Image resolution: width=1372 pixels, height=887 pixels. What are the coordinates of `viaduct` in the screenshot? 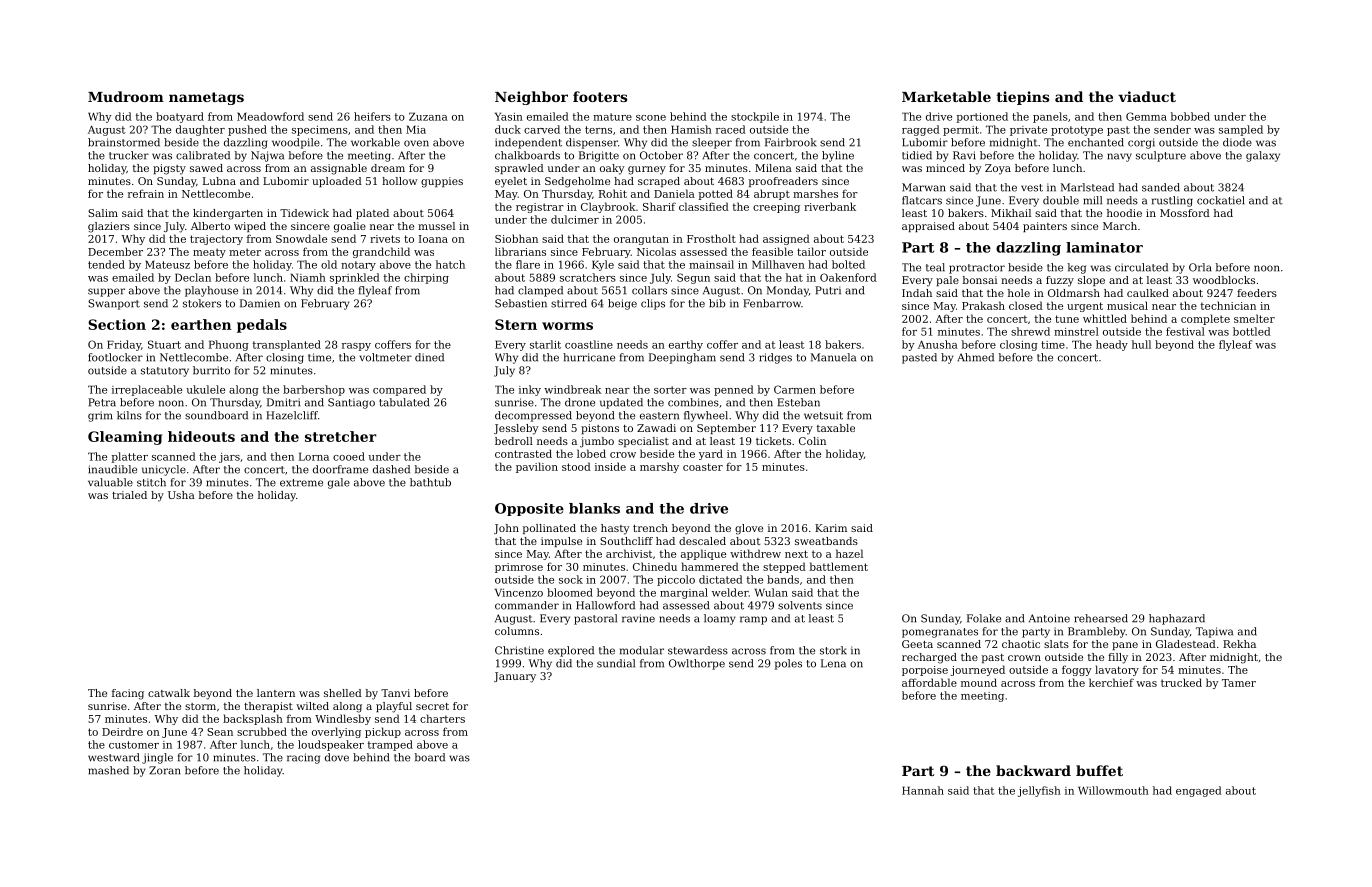 It's located at (1147, 96).
